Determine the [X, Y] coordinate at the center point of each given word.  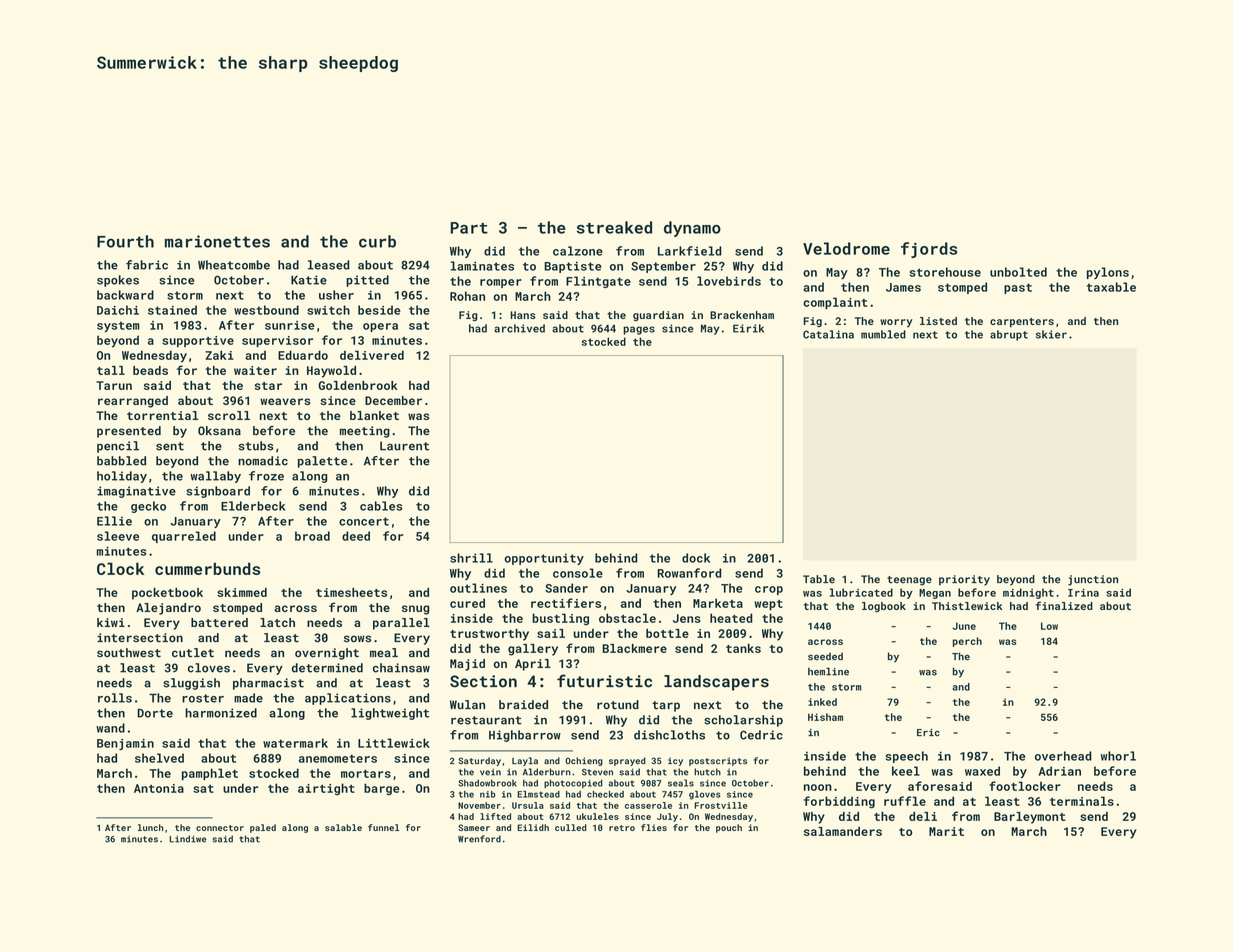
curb [377, 241]
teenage [909, 581]
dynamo [692, 229]
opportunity [544, 559]
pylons [1108, 273]
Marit [946, 831]
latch [277, 622]
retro [622, 828]
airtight [326, 789]
